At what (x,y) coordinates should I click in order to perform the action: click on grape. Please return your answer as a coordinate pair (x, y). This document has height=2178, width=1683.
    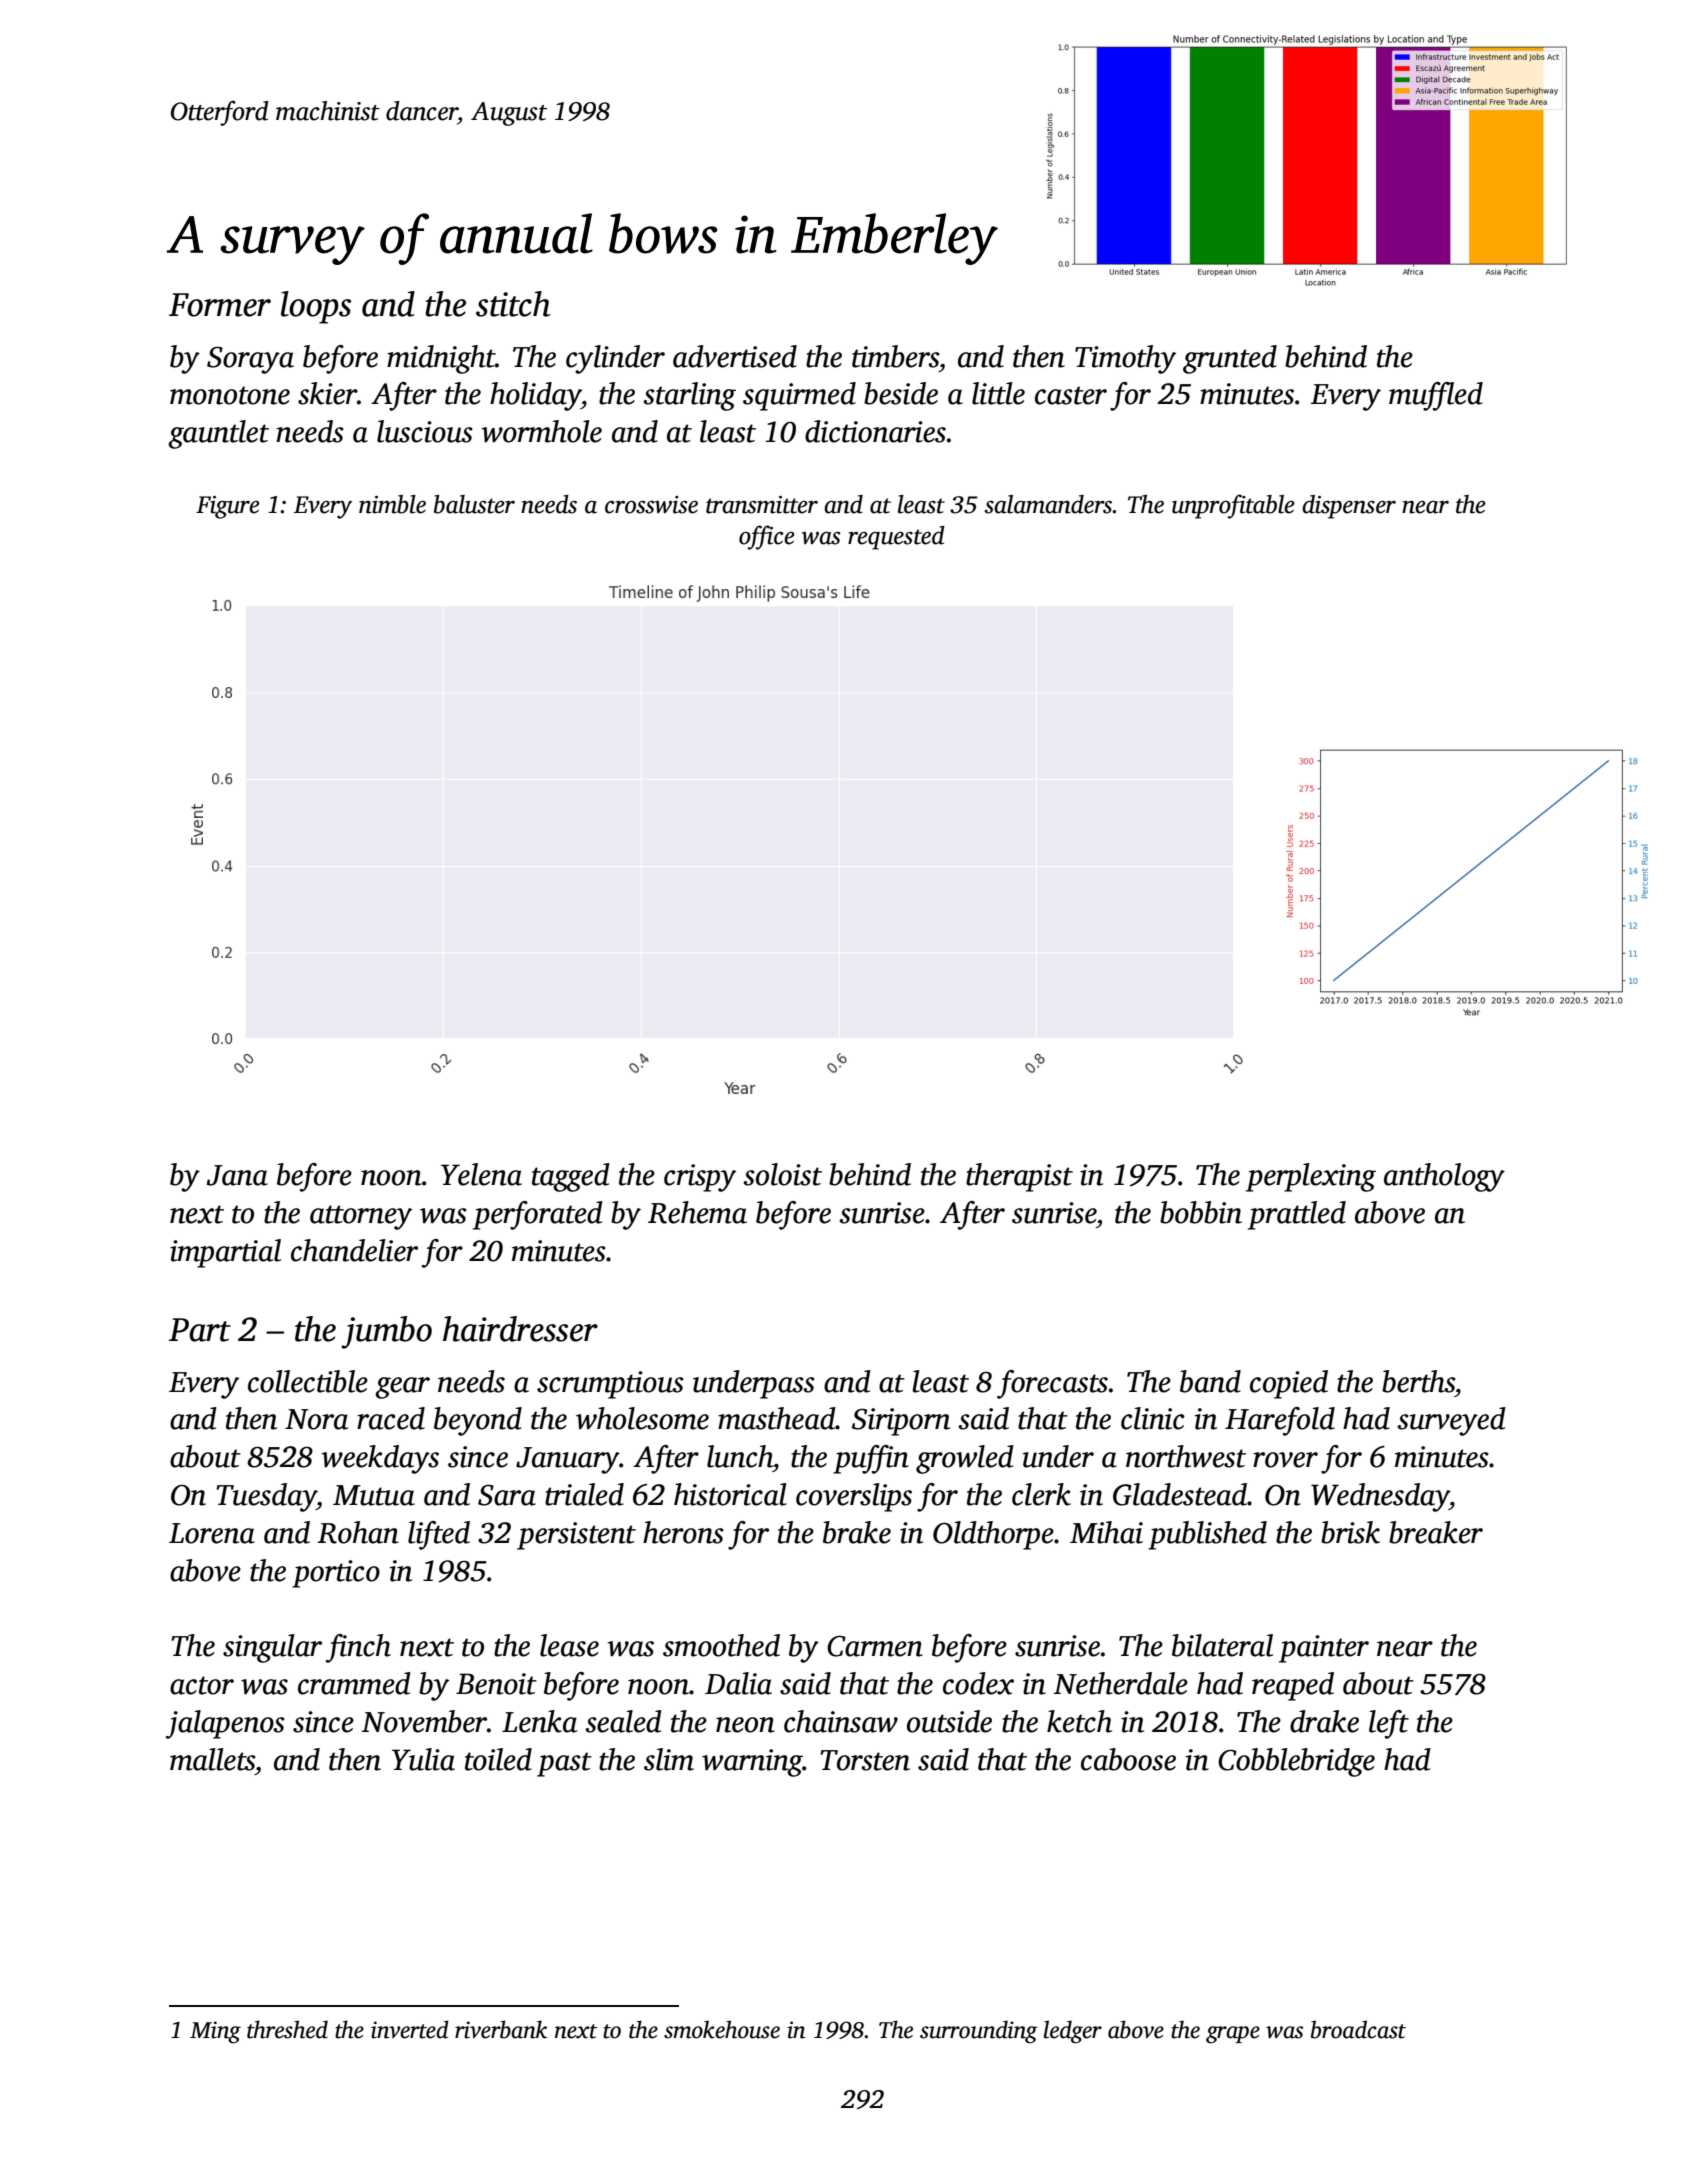
    Looking at the image, I should click on (1233, 2035).
